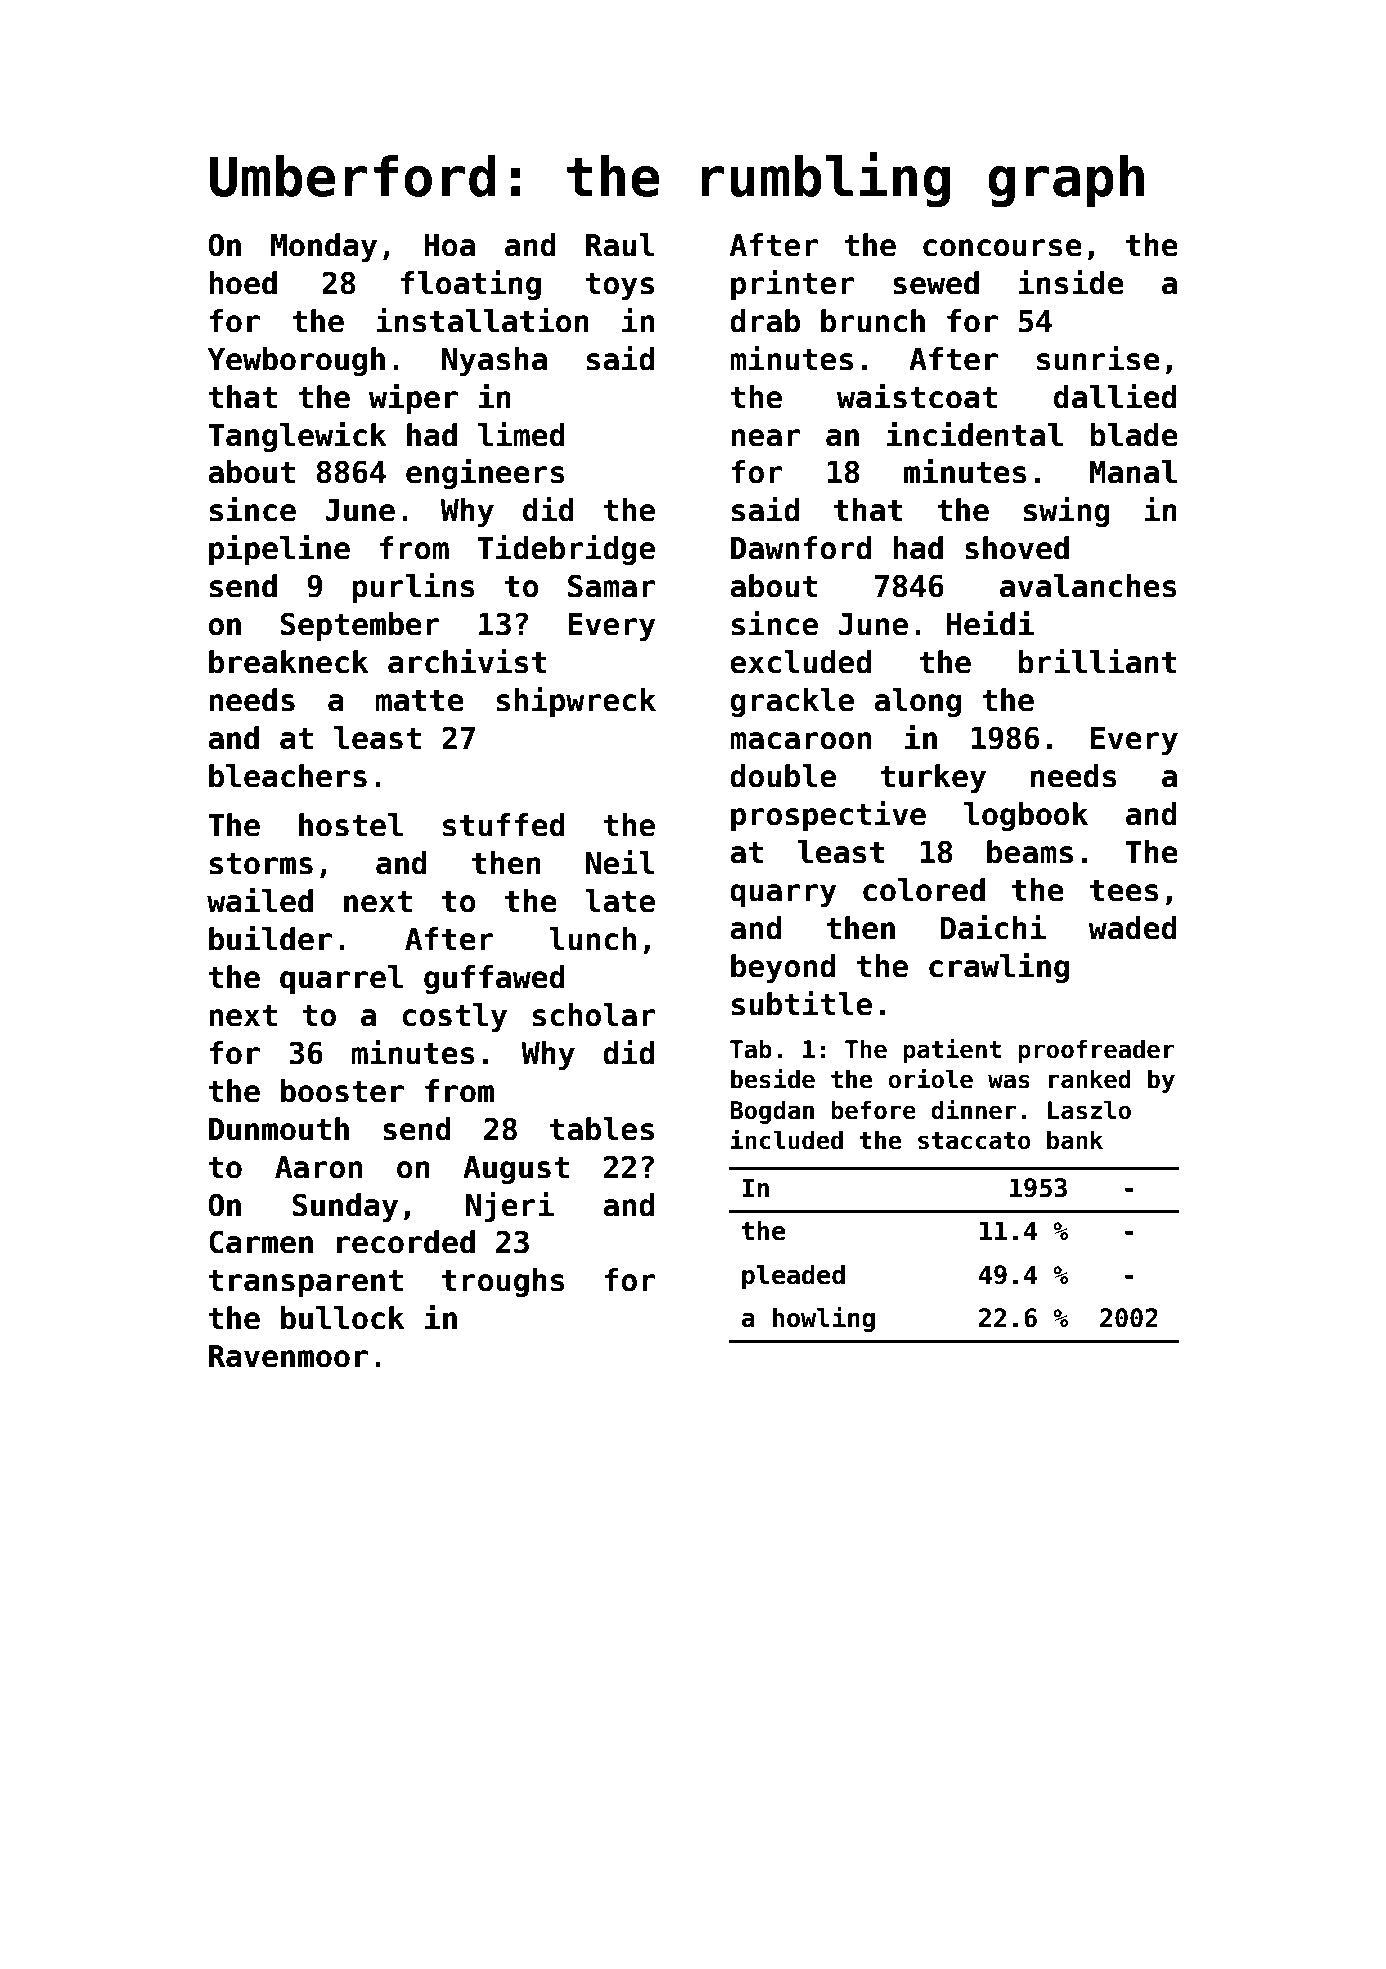 The width and height of the page is (1386, 1969). Describe the element at coordinates (296, 361) in the page. I see `Yewborough` at that location.
